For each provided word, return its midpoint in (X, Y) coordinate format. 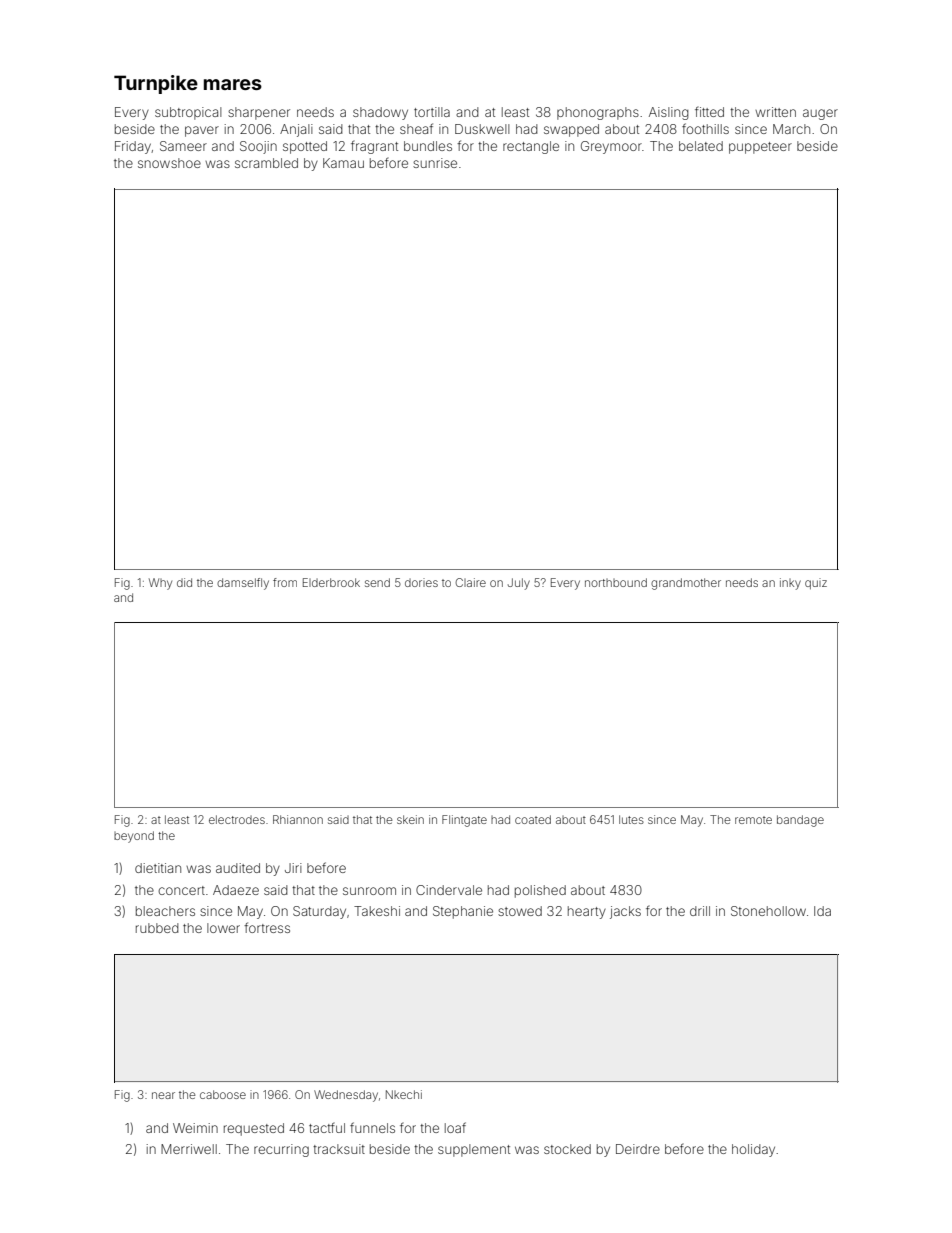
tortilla (432, 112)
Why (160, 584)
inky (790, 584)
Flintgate (464, 821)
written (775, 112)
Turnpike (156, 84)
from (285, 582)
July (519, 584)
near (163, 1095)
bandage (800, 821)
